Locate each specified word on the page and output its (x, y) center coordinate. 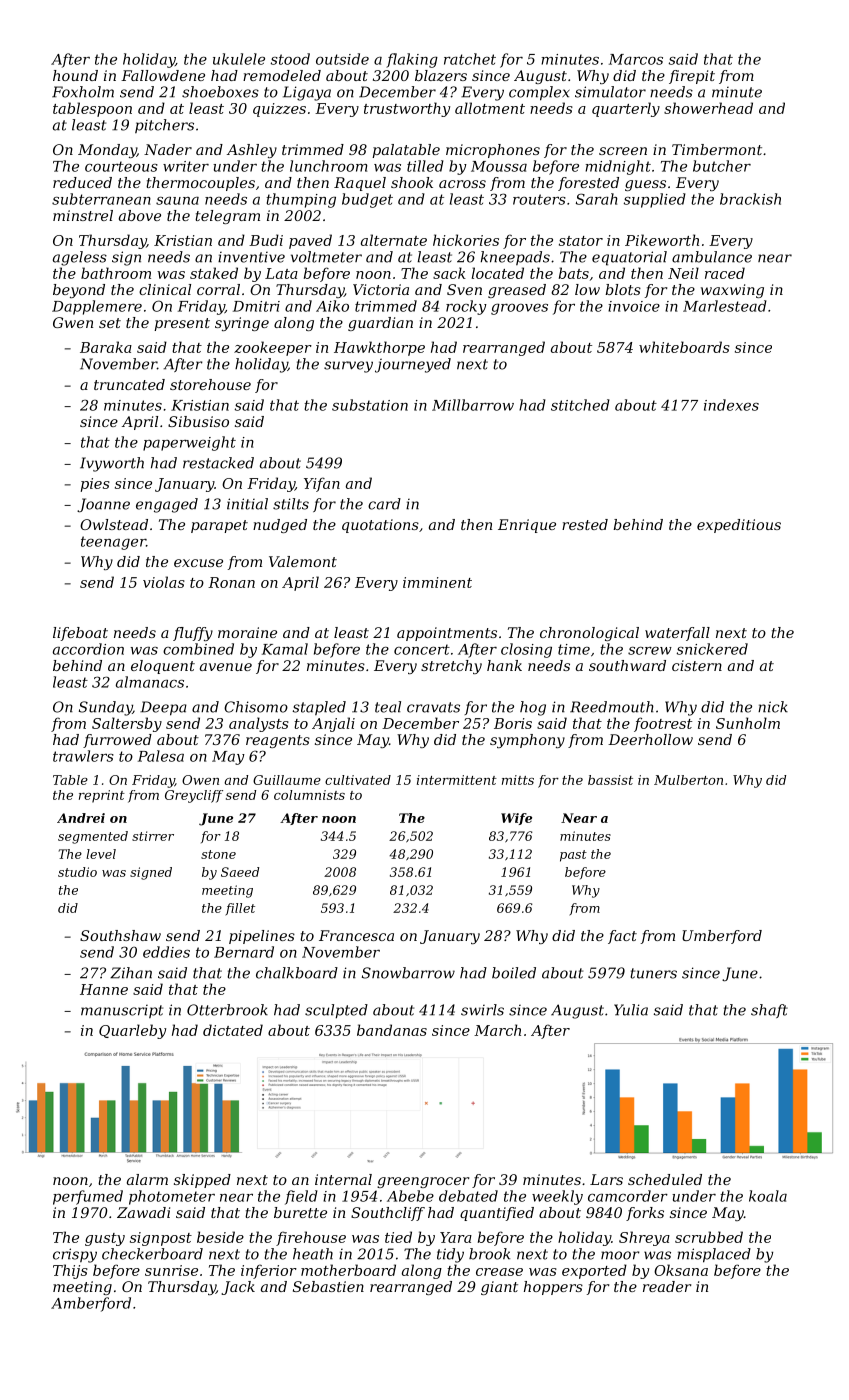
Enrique (527, 526)
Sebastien (328, 1286)
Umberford (722, 937)
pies (95, 485)
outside (342, 59)
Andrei (81, 818)
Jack (238, 1288)
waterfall (677, 634)
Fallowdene (163, 75)
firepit (692, 77)
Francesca (356, 935)
